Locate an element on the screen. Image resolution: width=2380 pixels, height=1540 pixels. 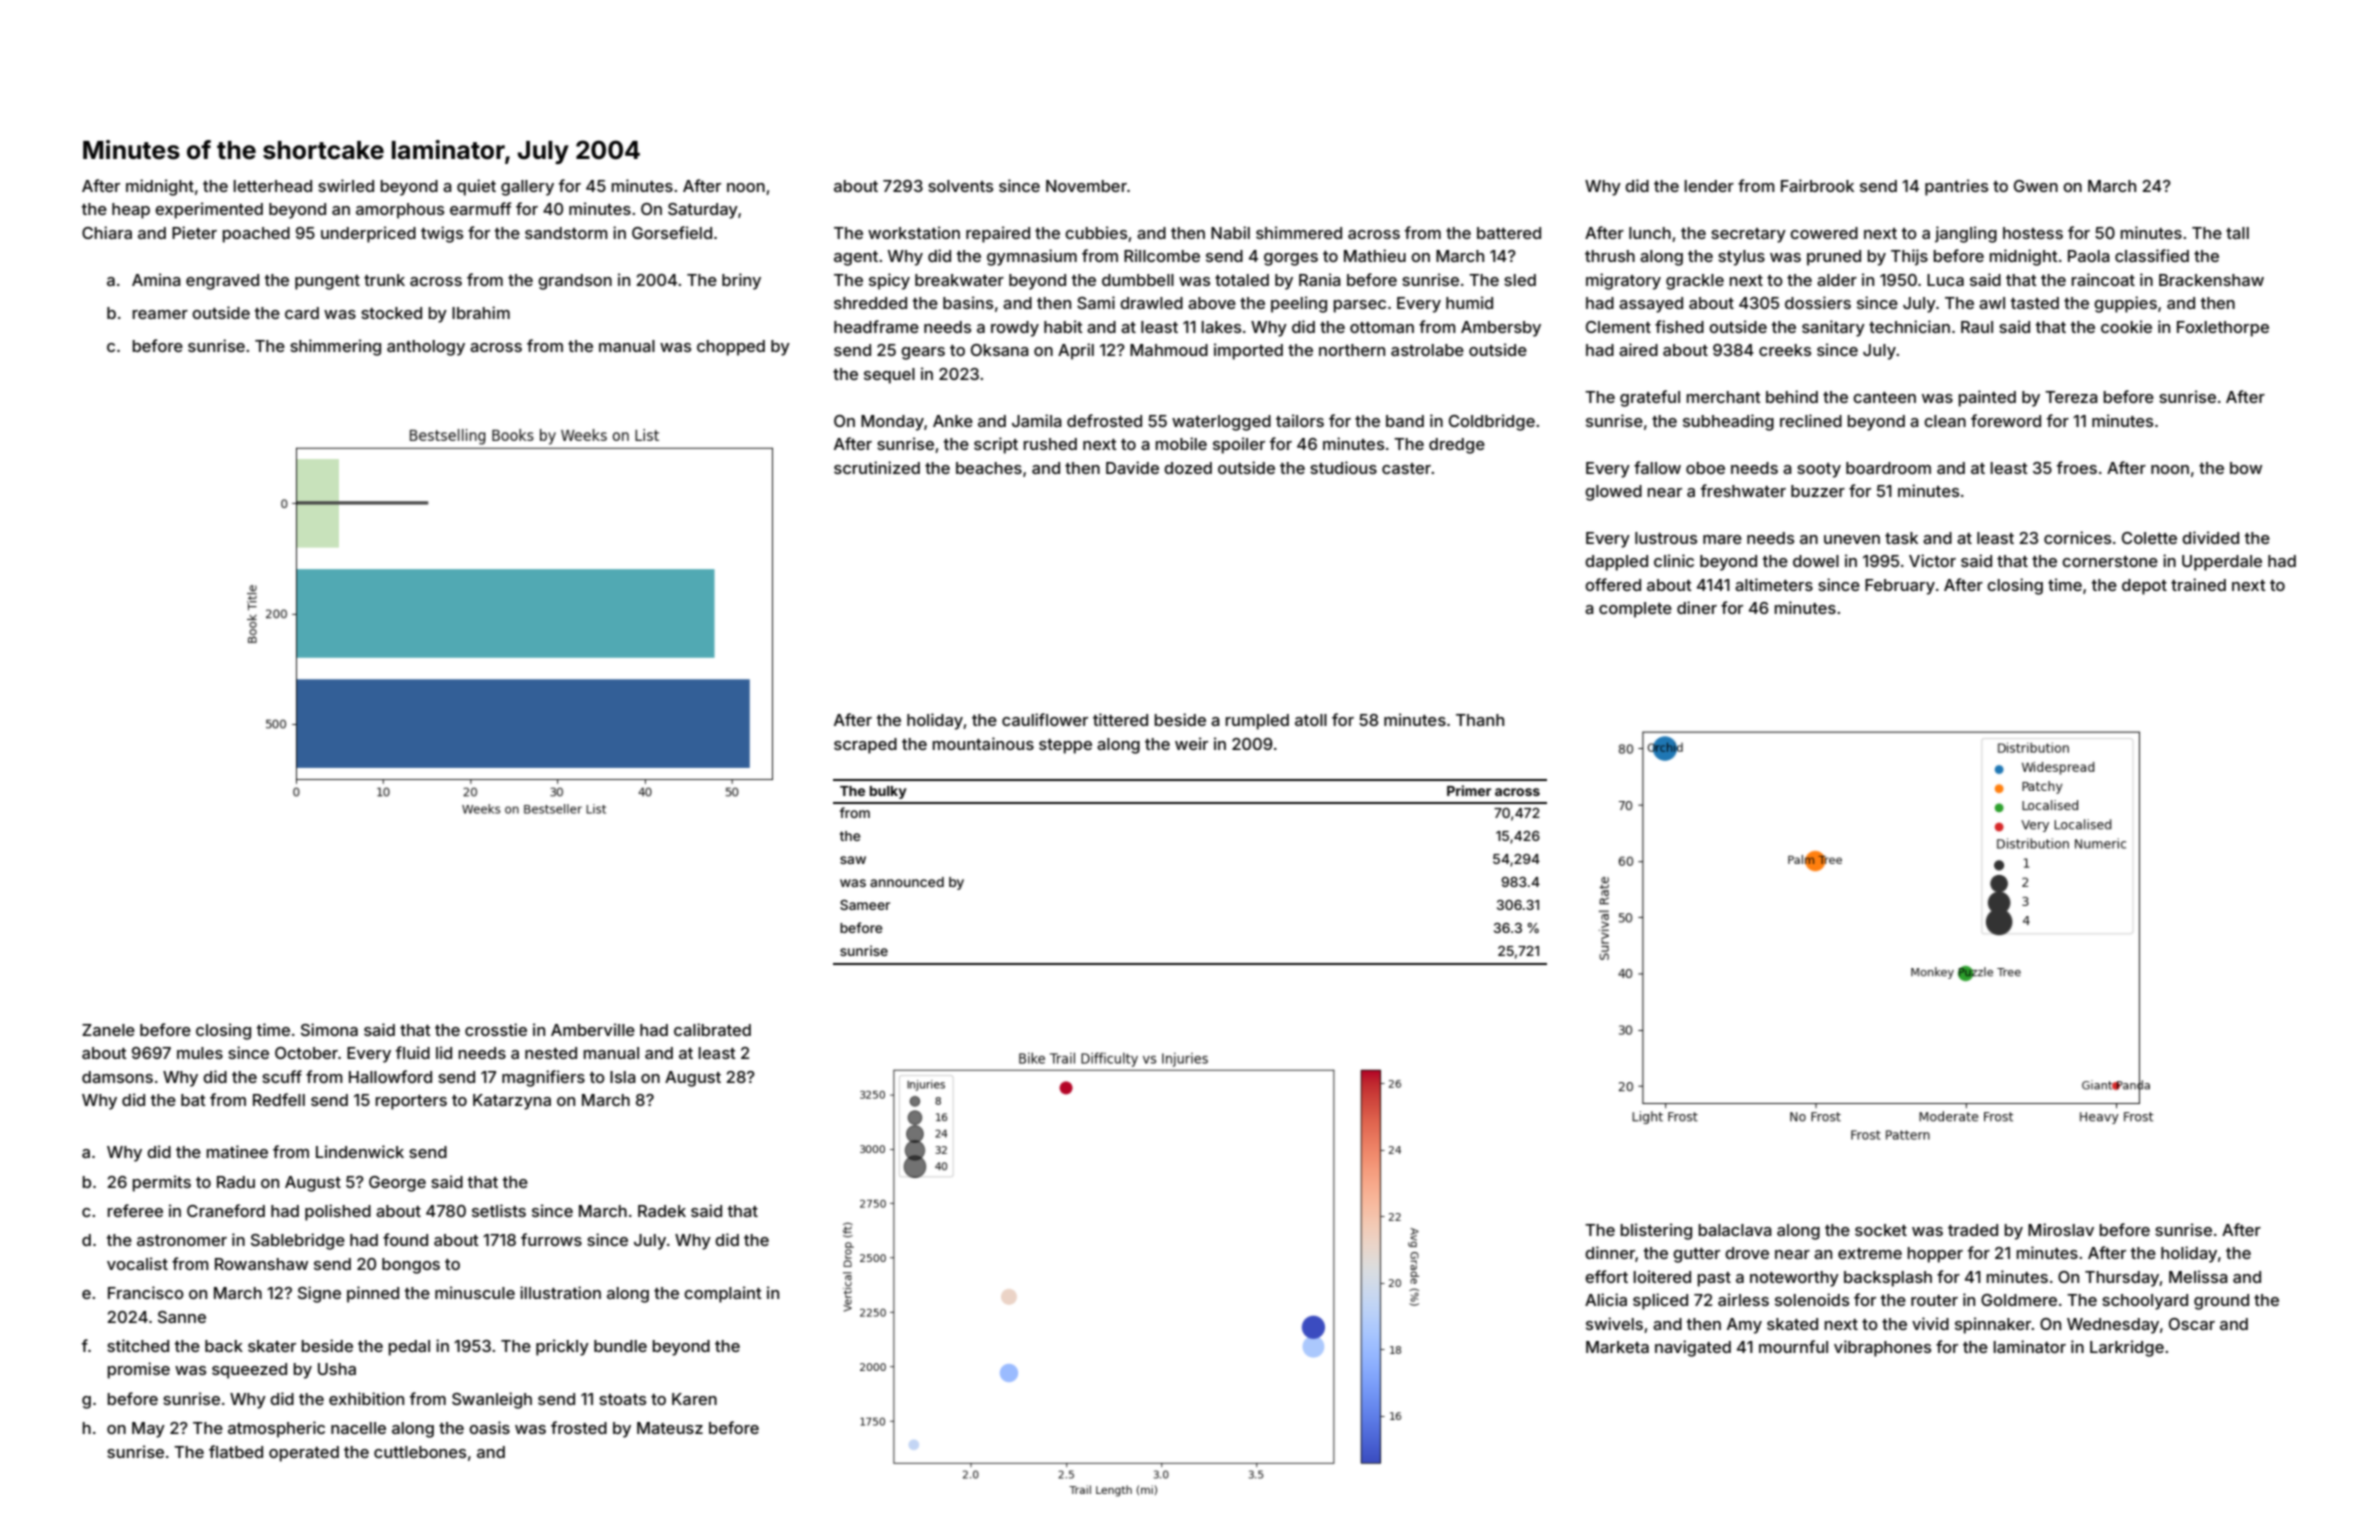
divided is located at coordinates (2210, 537).
